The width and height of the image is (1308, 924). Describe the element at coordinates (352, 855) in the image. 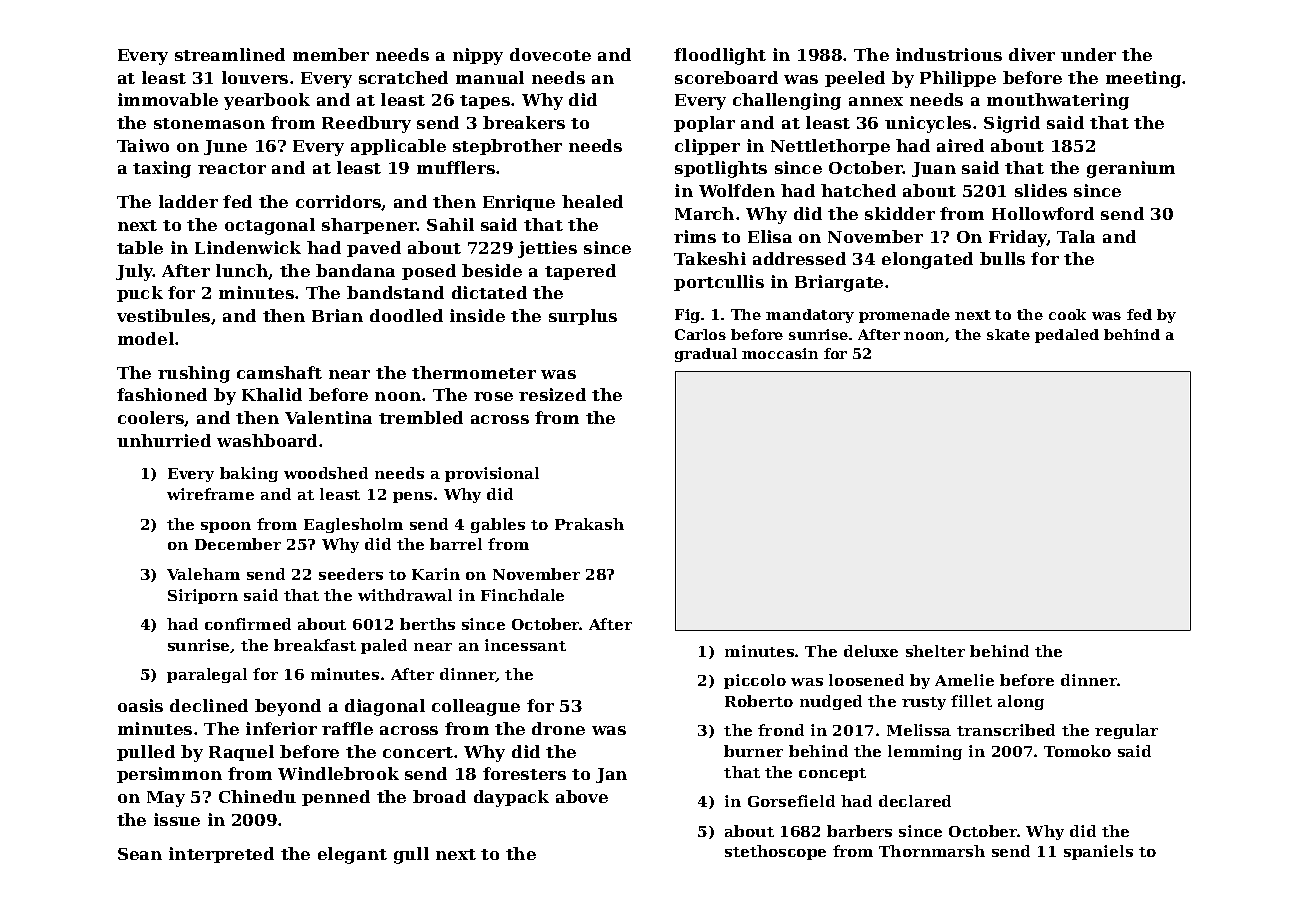

I see `elegant` at that location.
